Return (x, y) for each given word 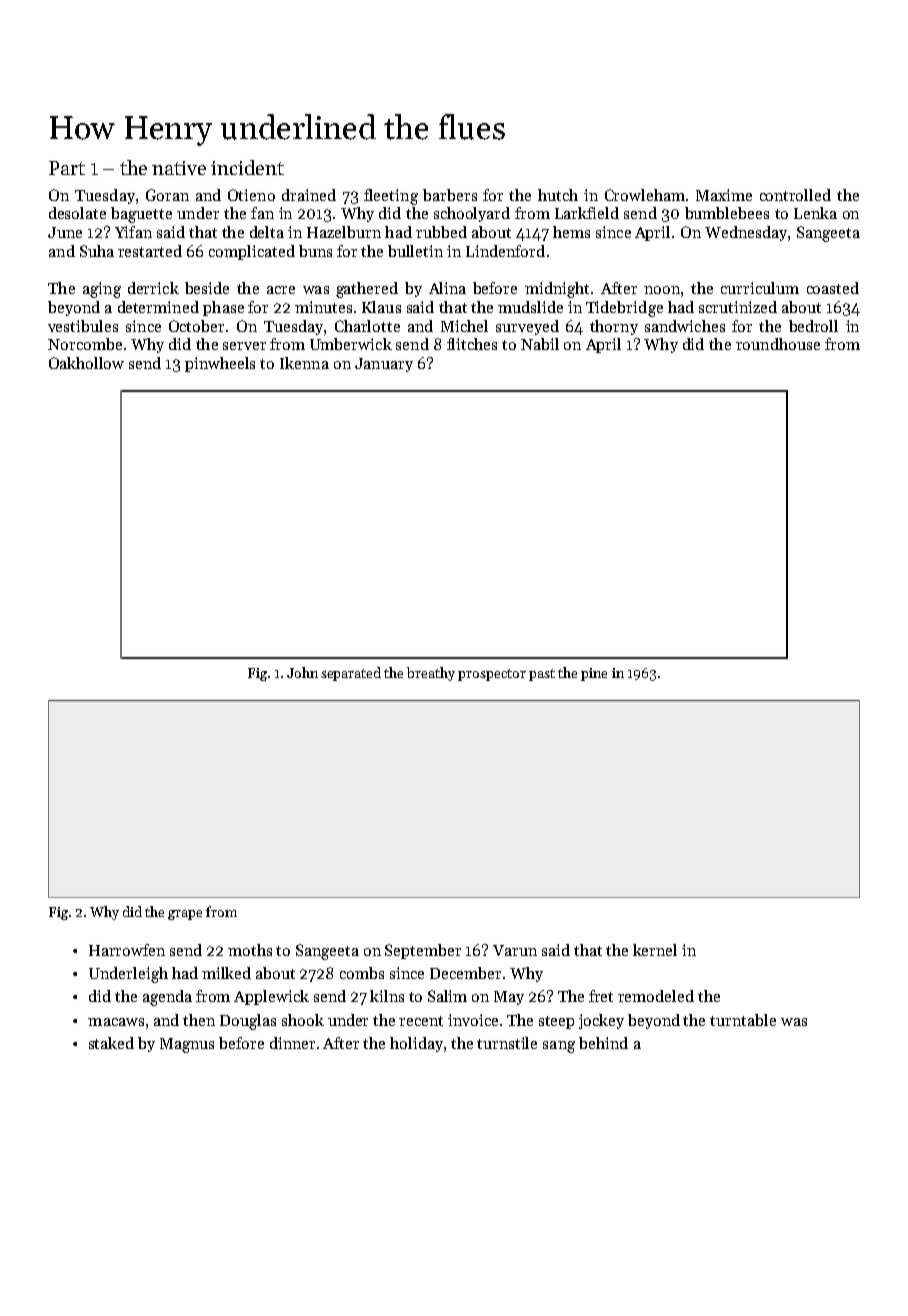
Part (67, 168)
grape (185, 915)
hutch (558, 195)
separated (351, 674)
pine (594, 674)
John (302, 672)
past (542, 675)
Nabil (540, 344)
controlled (795, 195)
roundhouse (778, 344)
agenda (167, 998)
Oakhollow (86, 363)
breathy (431, 674)
